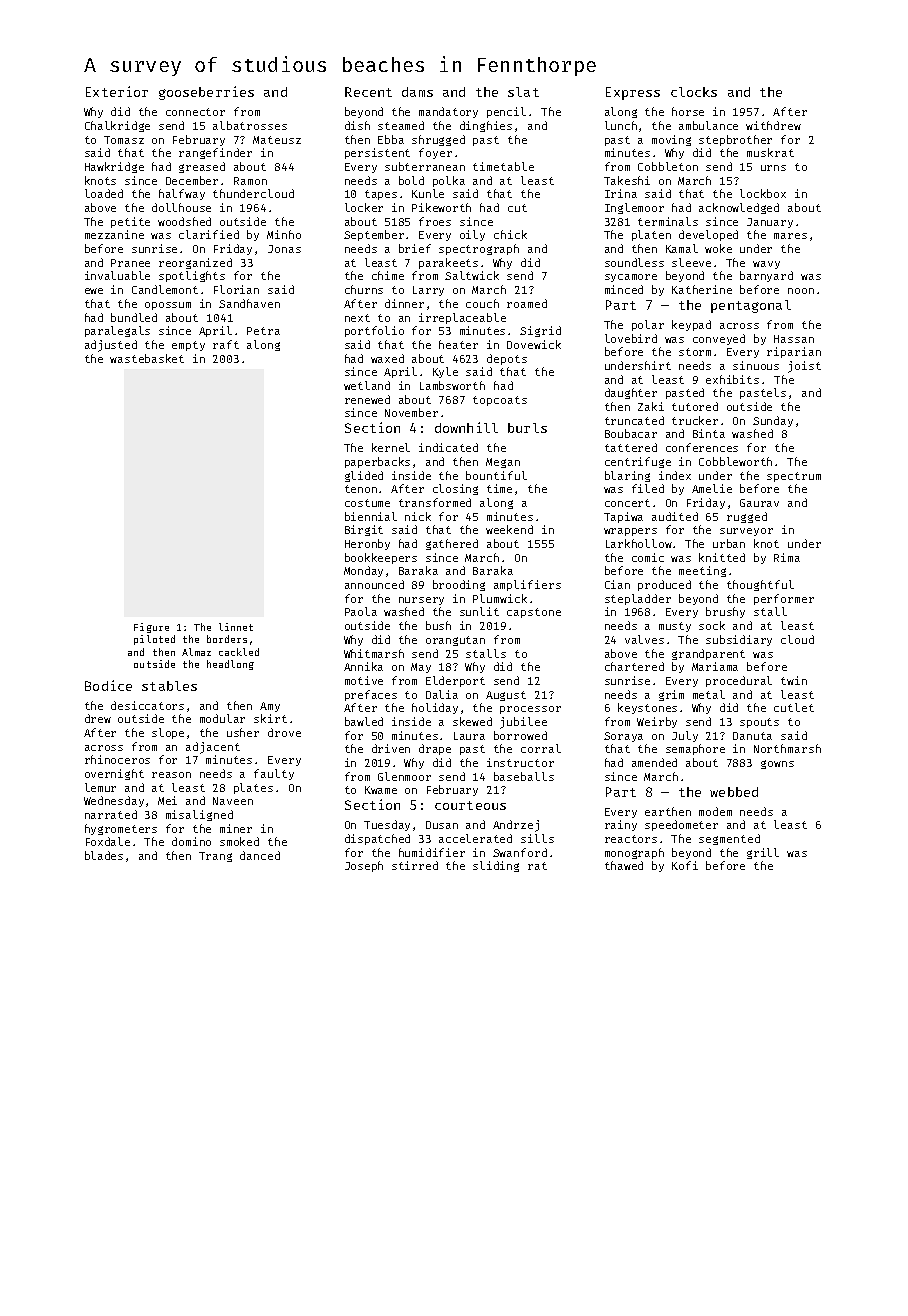 The image size is (908, 1316). What do you see at coordinates (770, 152) in the screenshot?
I see `muskrat` at bounding box center [770, 152].
